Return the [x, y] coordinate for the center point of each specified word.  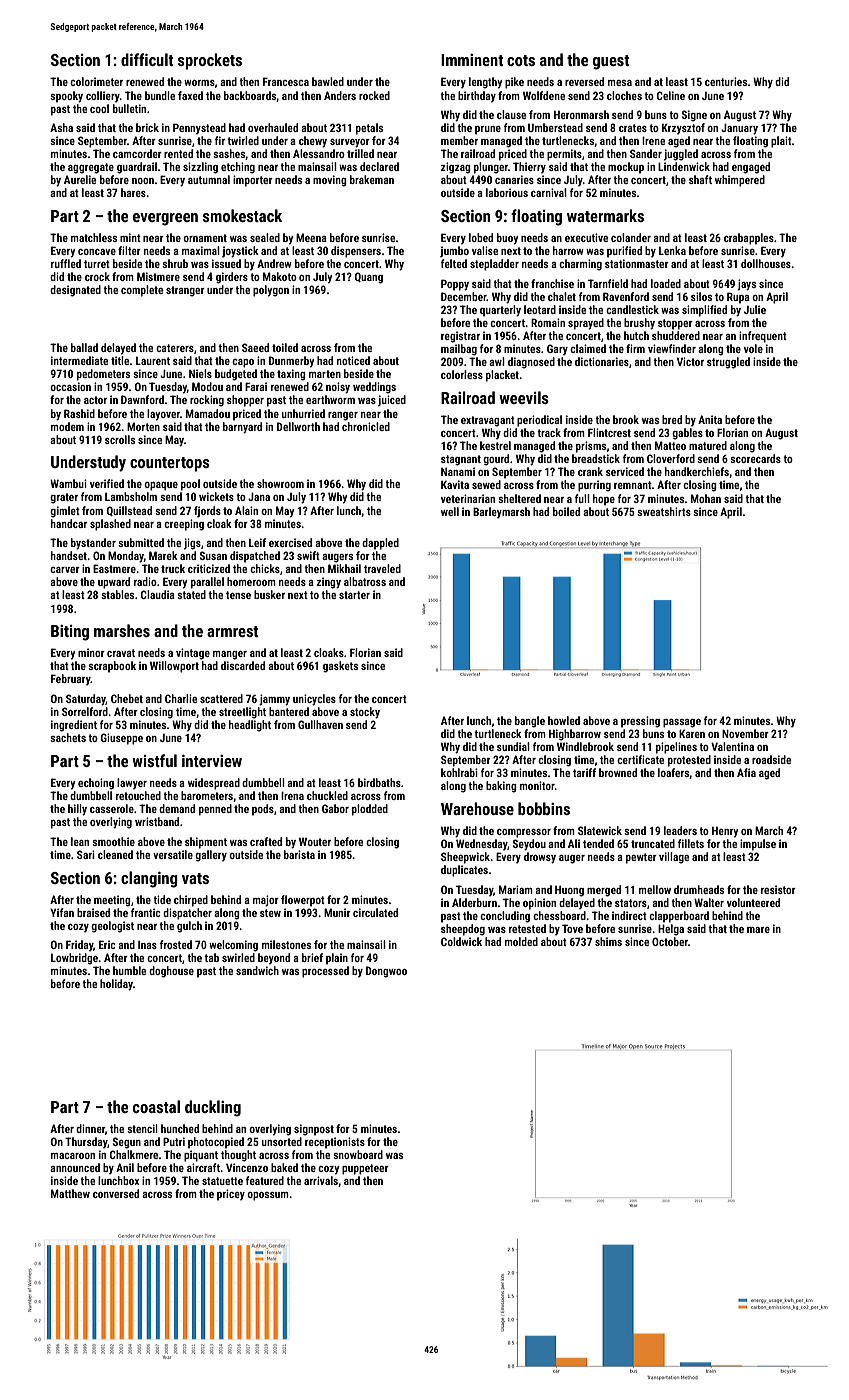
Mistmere [158, 276]
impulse [758, 845]
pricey [231, 1195]
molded [521, 941]
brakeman [372, 179]
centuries [726, 81]
